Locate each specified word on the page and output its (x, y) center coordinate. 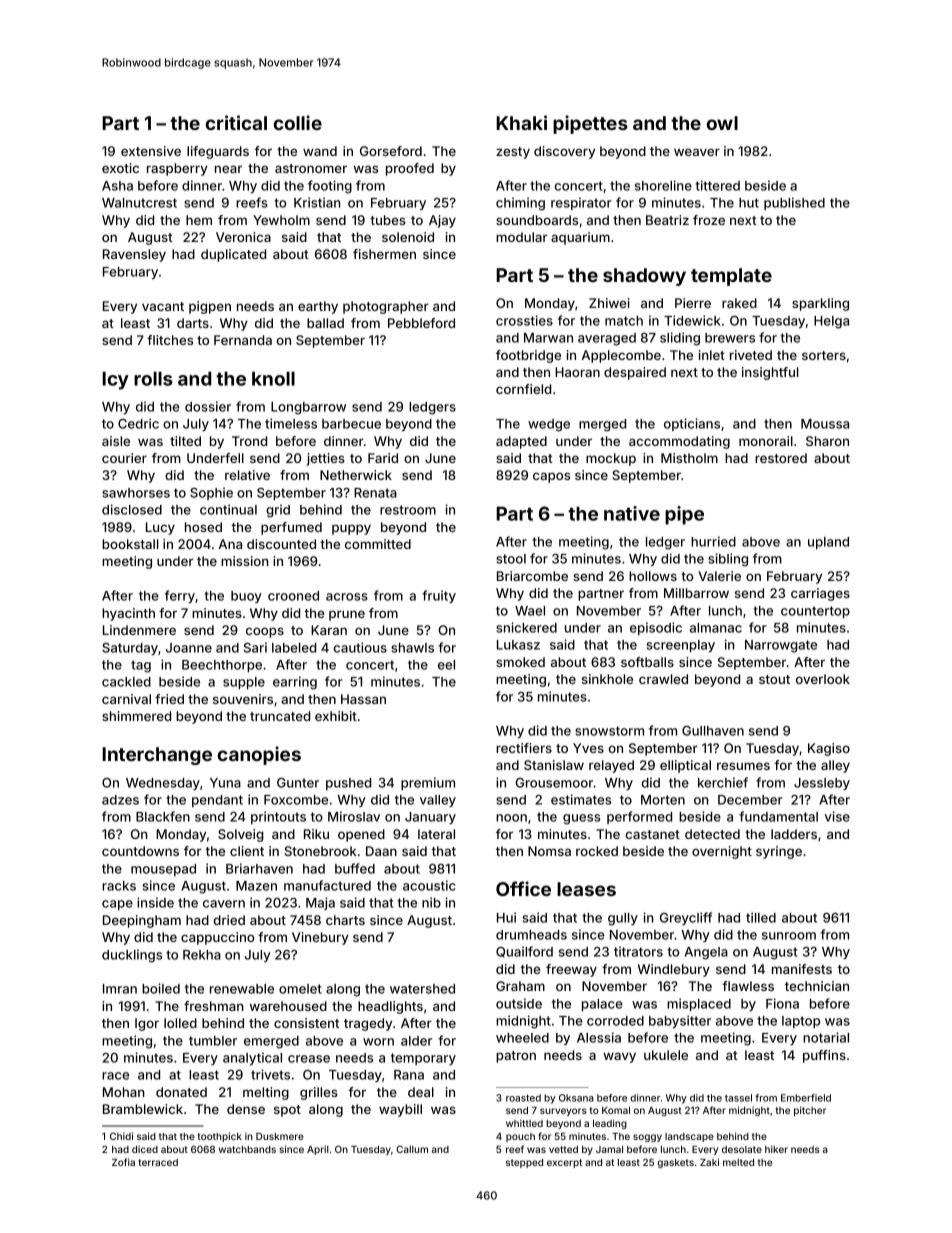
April (318, 1150)
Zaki (709, 1162)
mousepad (163, 870)
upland (828, 543)
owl (722, 123)
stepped (524, 1163)
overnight (722, 852)
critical (236, 122)
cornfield (523, 389)
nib (431, 902)
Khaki (521, 122)
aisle (116, 441)
